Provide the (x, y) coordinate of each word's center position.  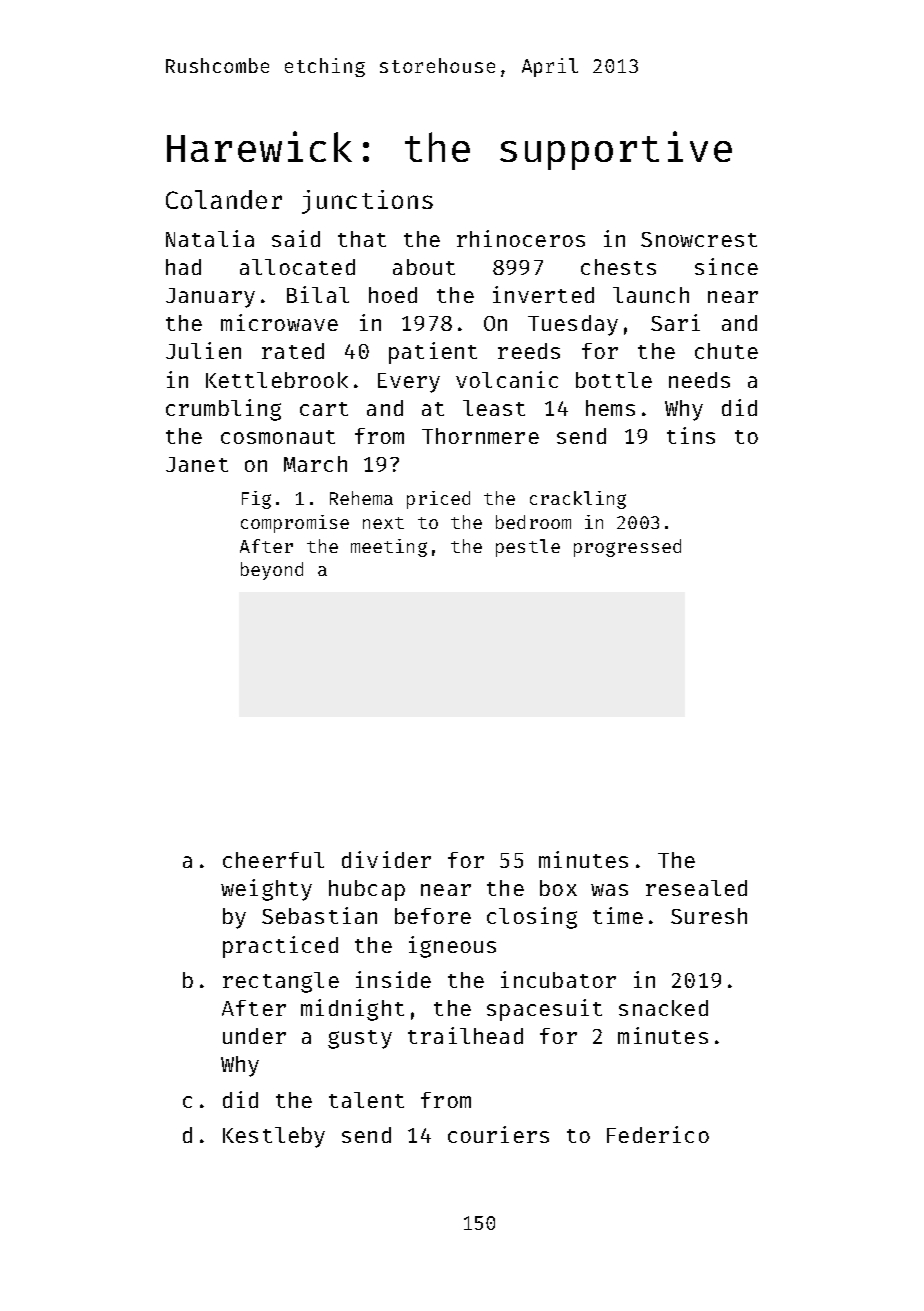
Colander (224, 199)
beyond (272, 571)
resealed (696, 888)
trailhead (465, 1035)
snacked (663, 1008)
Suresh (709, 916)
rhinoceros (521, 238)
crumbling (223, 410)
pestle (528, 548)
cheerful (273, 860)
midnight (352, 1010)
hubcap (367, 890)
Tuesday (573, 325)
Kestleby (274, 1137)
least (494, 408)
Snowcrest (699, 239)
